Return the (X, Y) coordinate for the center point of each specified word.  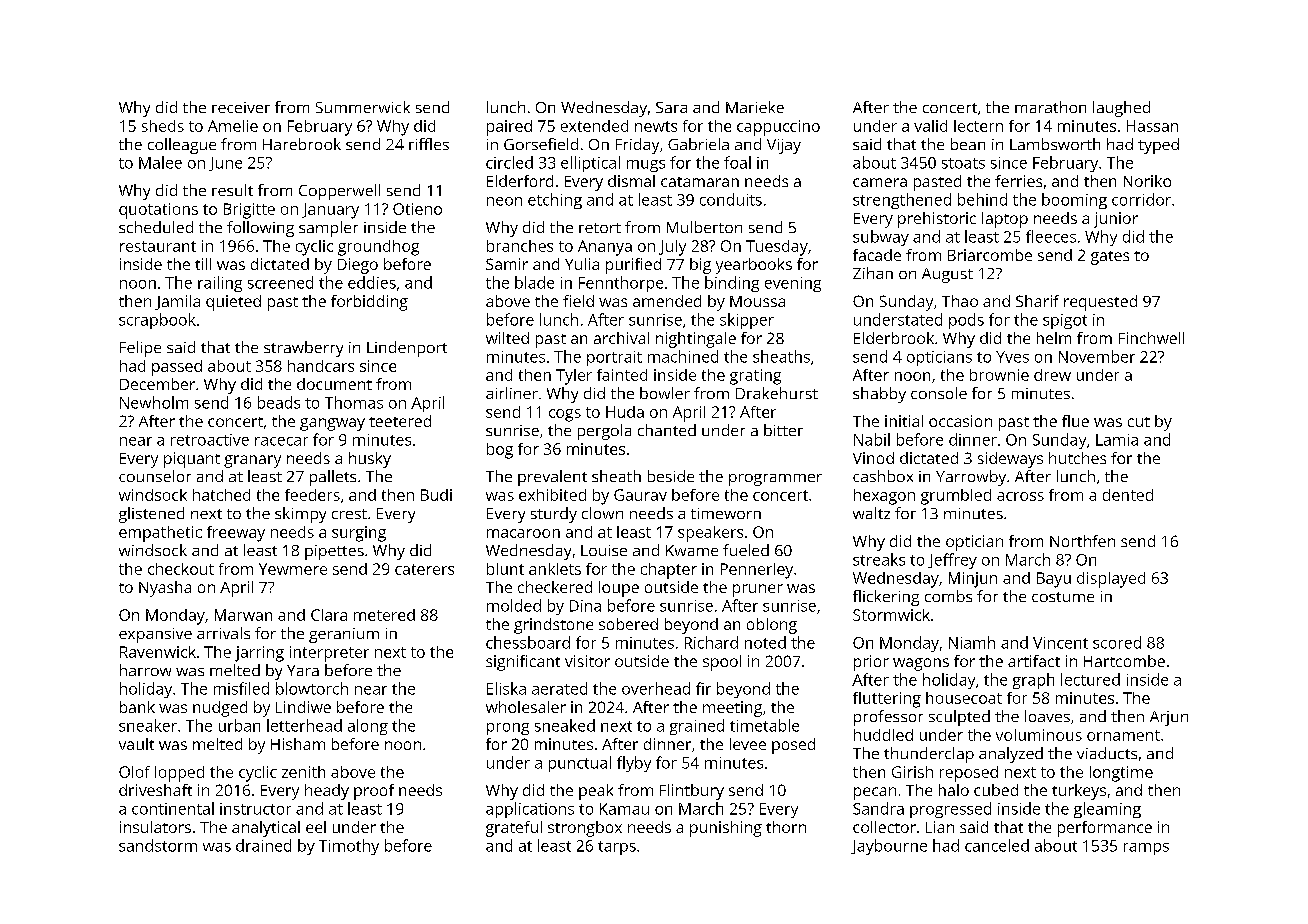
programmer (775, 480)
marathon (1050, 107)
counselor (155, 476)
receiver (241, 107)
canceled (997, 845)
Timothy (349, 847)
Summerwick (363, 107)
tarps (617, 848)
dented (1128, 495)
